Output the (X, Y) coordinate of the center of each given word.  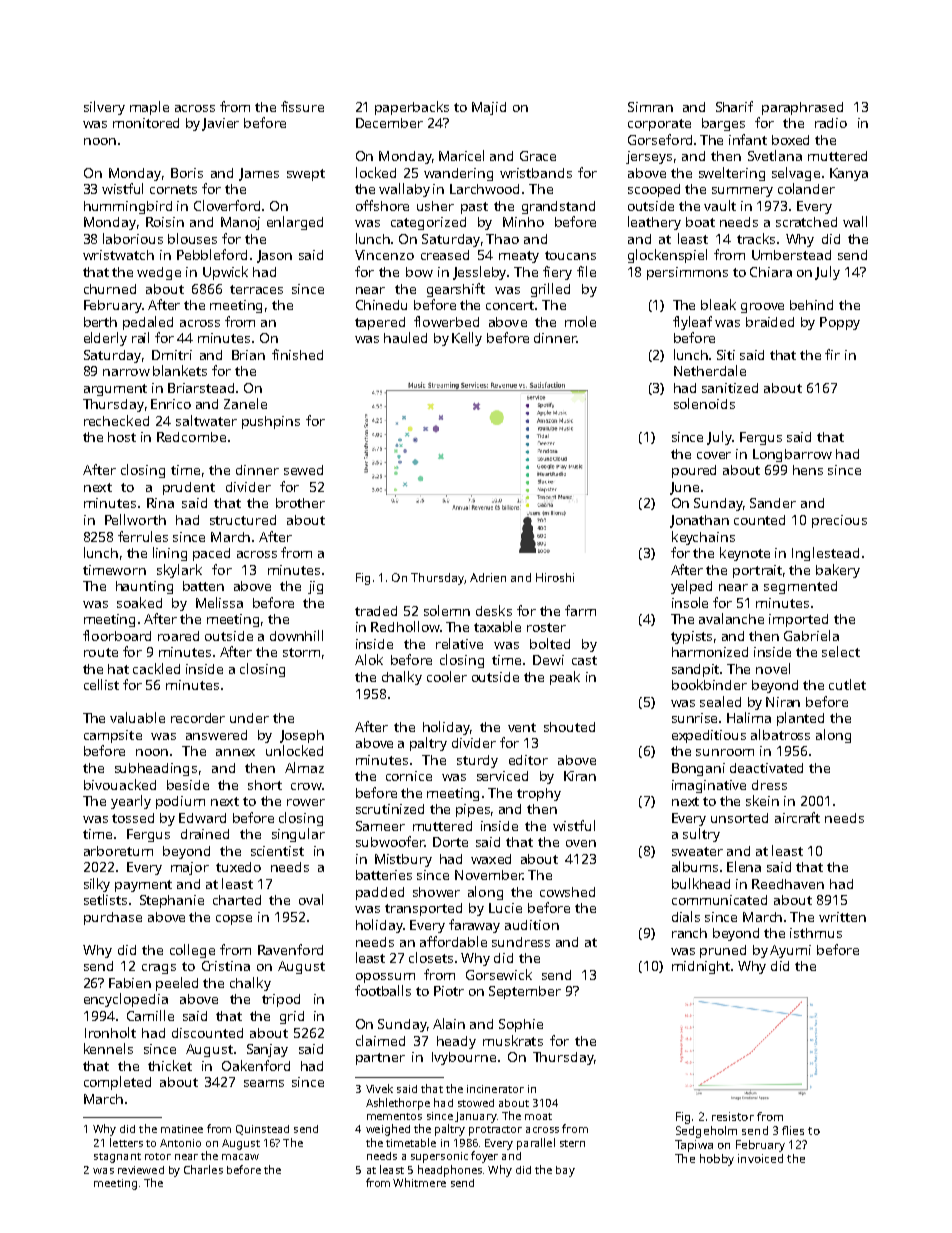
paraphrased (802, 108)
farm (580, 610)
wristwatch (118, 255)
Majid (489, 108)
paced (211, 554)
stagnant (117, 1158)
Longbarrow (792, 455)
